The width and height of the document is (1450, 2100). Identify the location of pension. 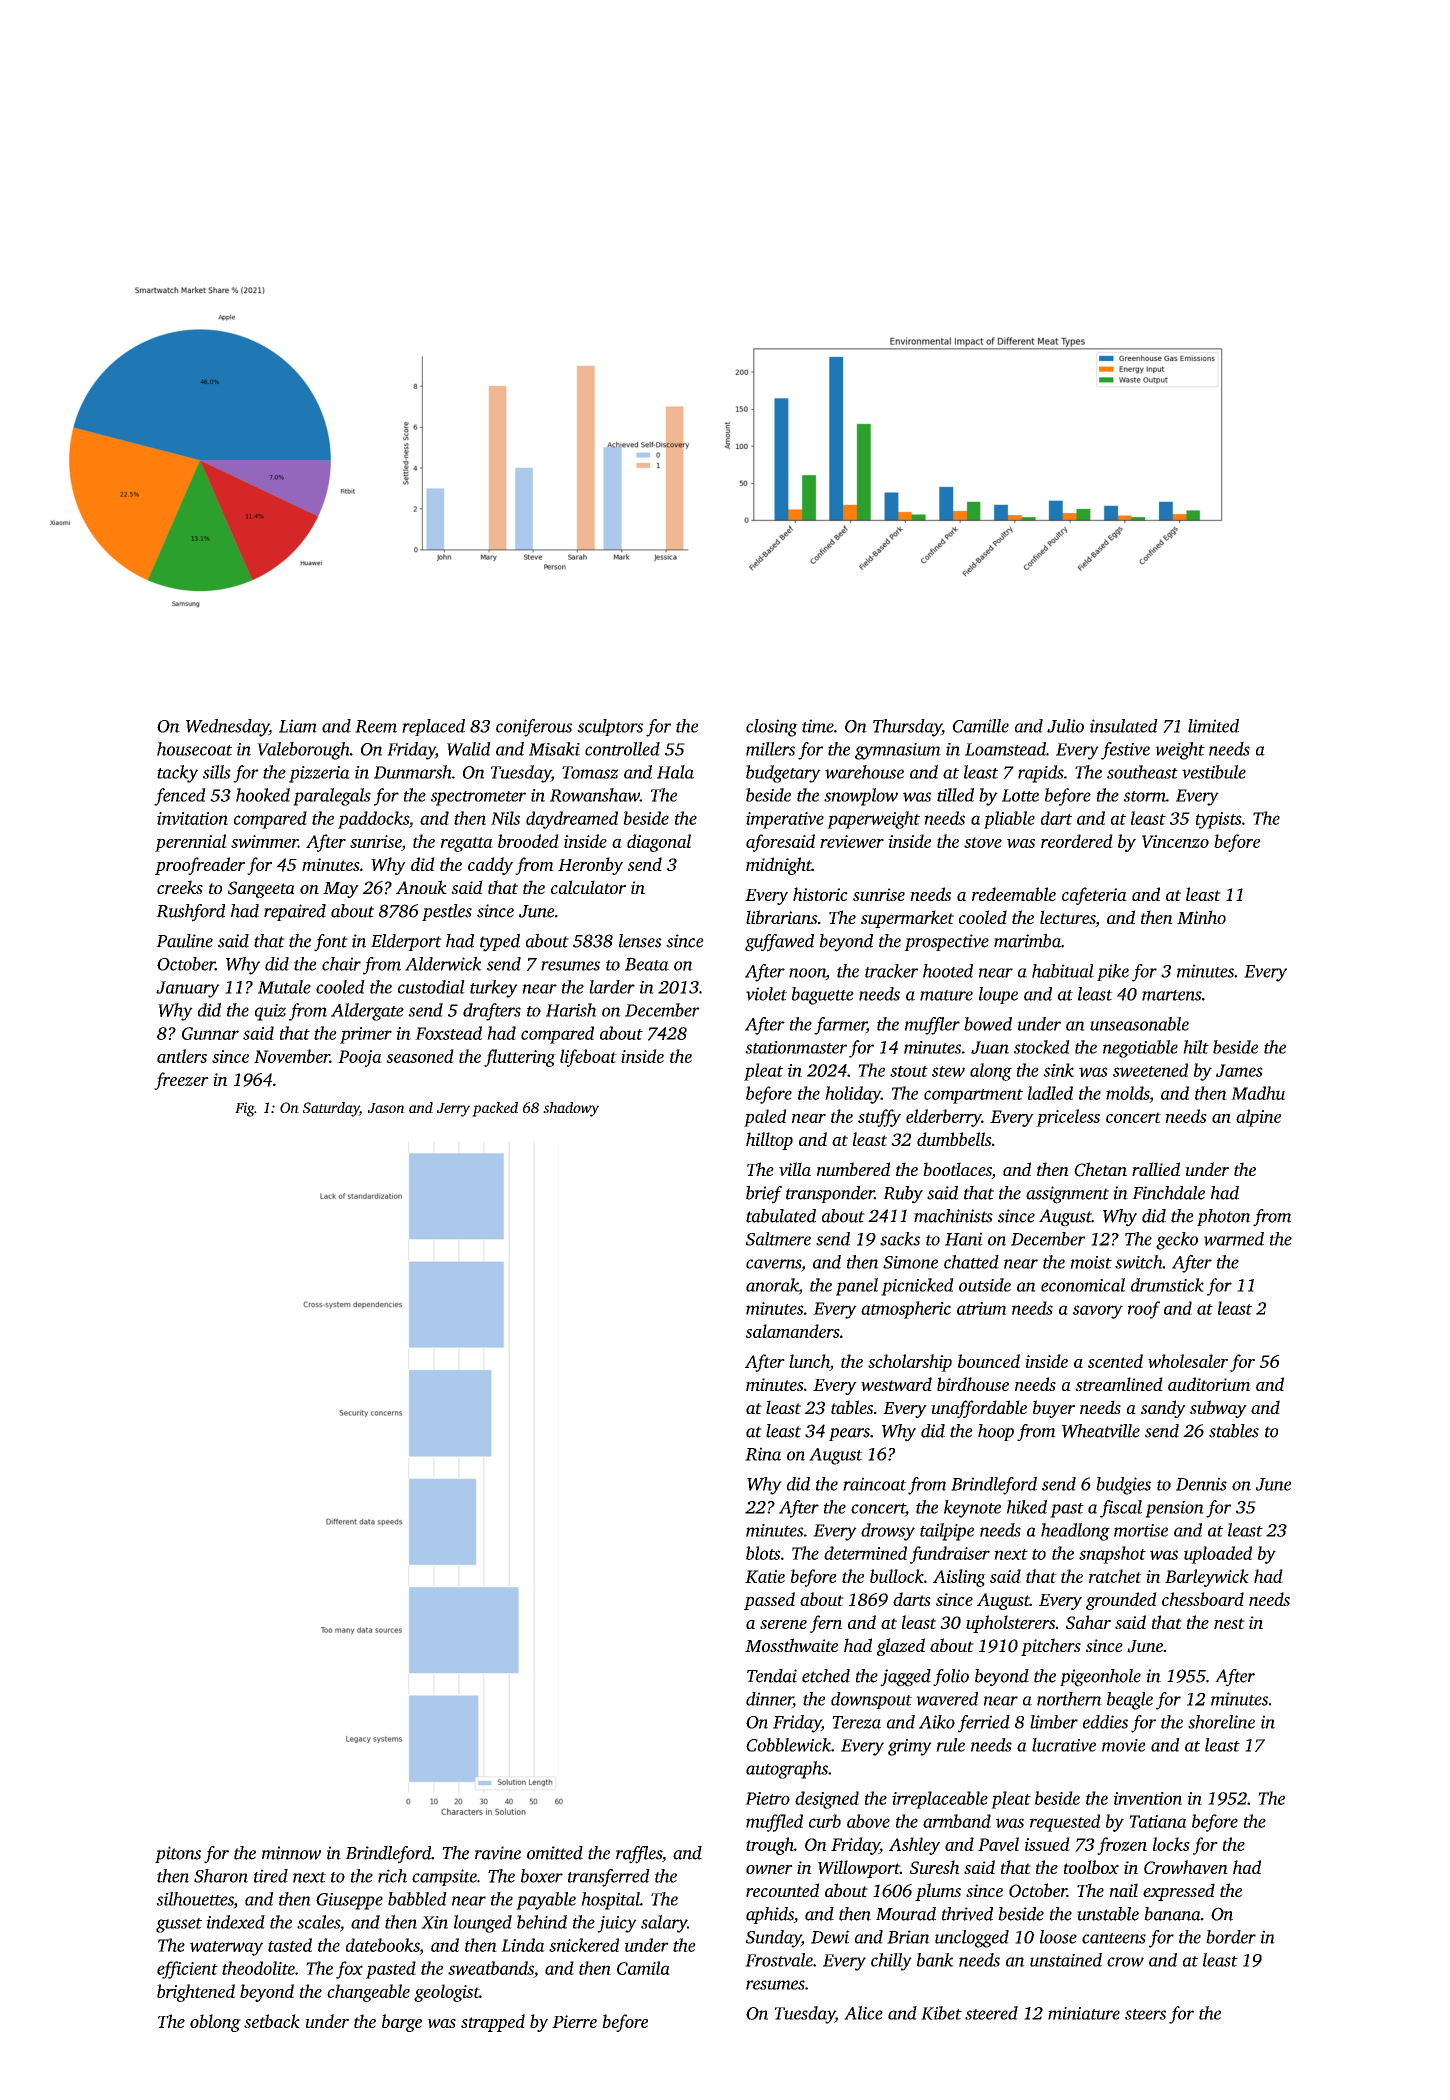
(1174, 1509).
